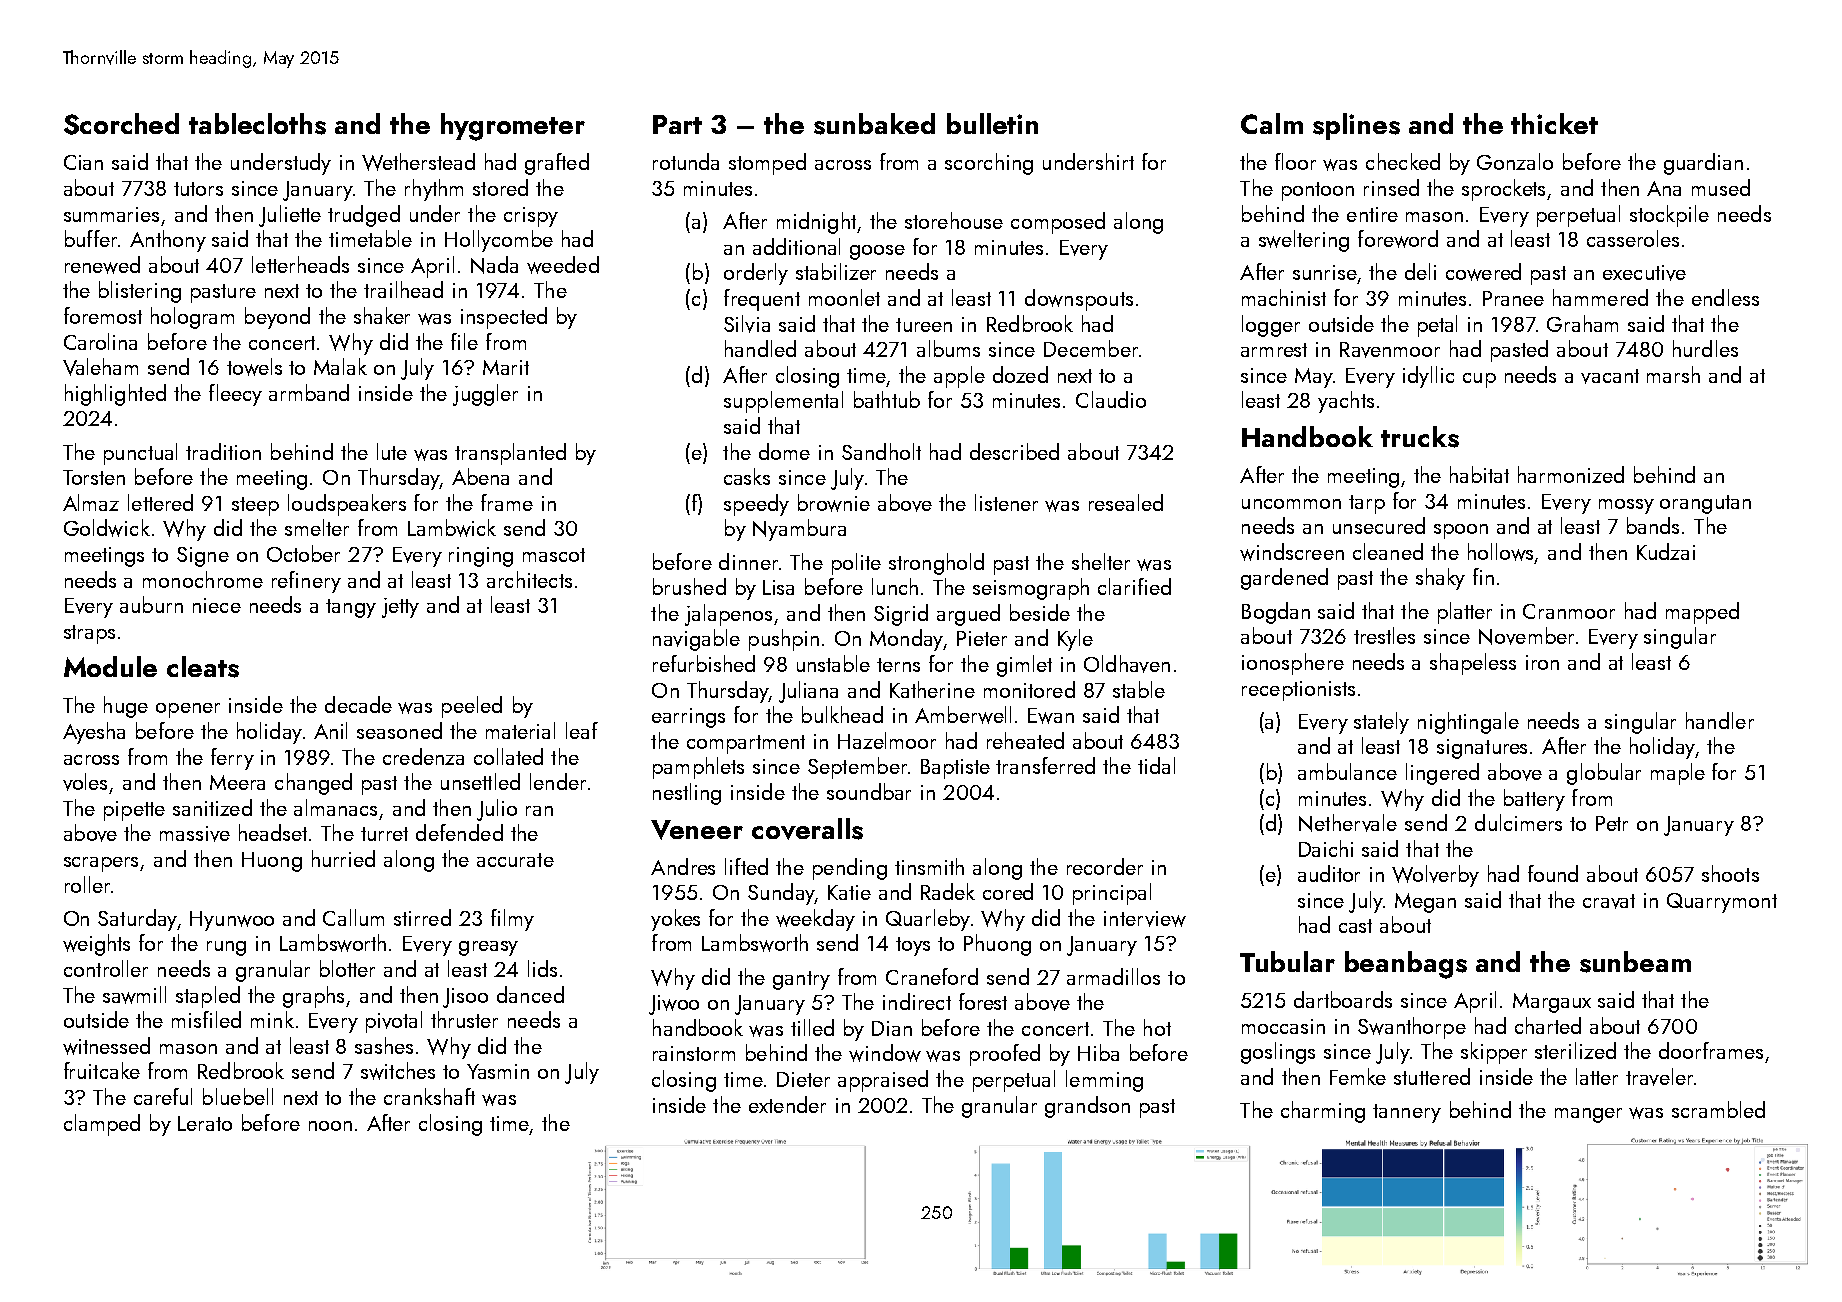  Describe the element at coordinates (1503, 190) in the screenshot. I see `sprockets` at that location.
